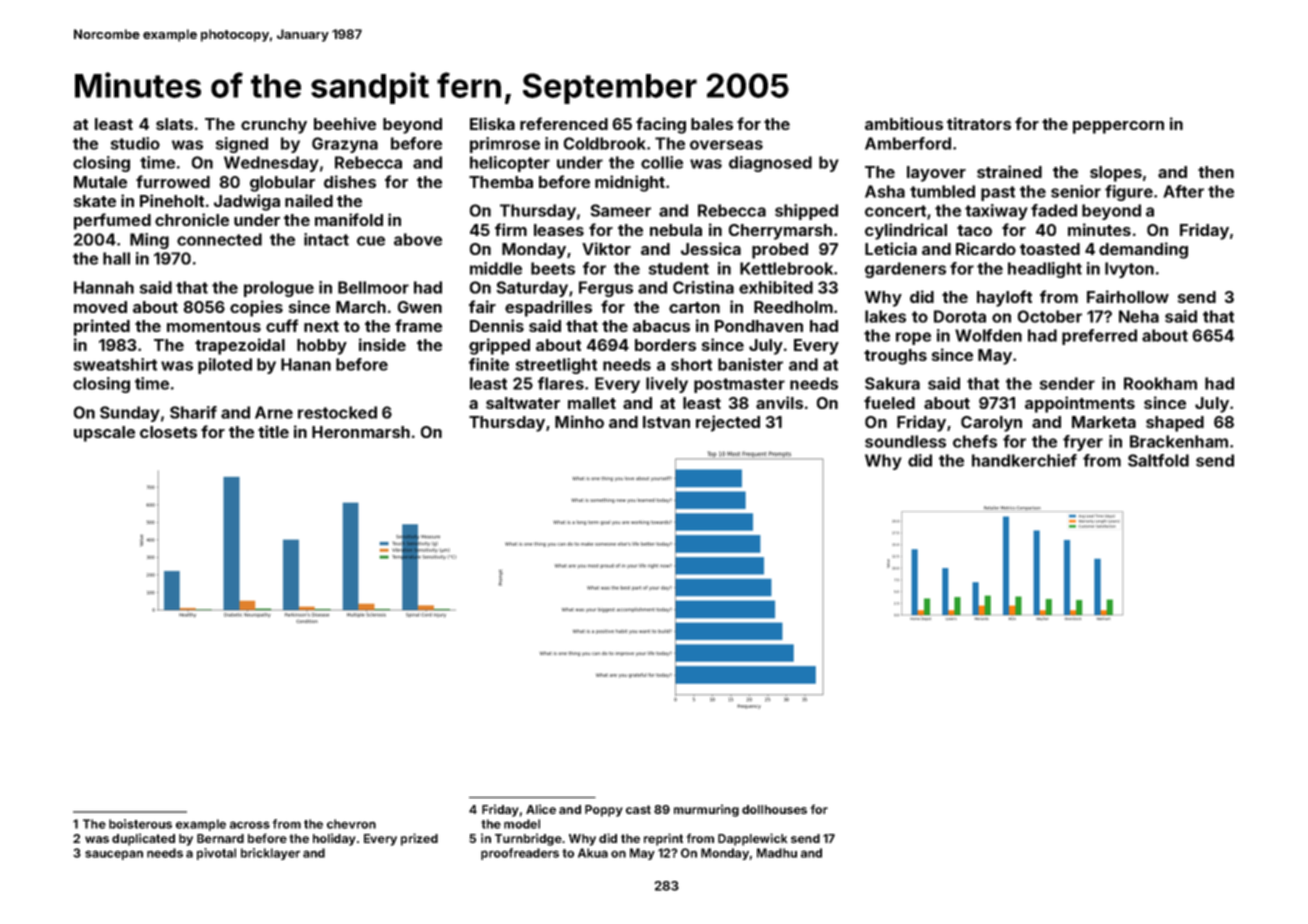 The width and height of the screenshot is (1308, 924). What do you see at coordinates (1158, 460) in the screenshot?
I see `Saltfold` at bounding box center [1158, 460].
